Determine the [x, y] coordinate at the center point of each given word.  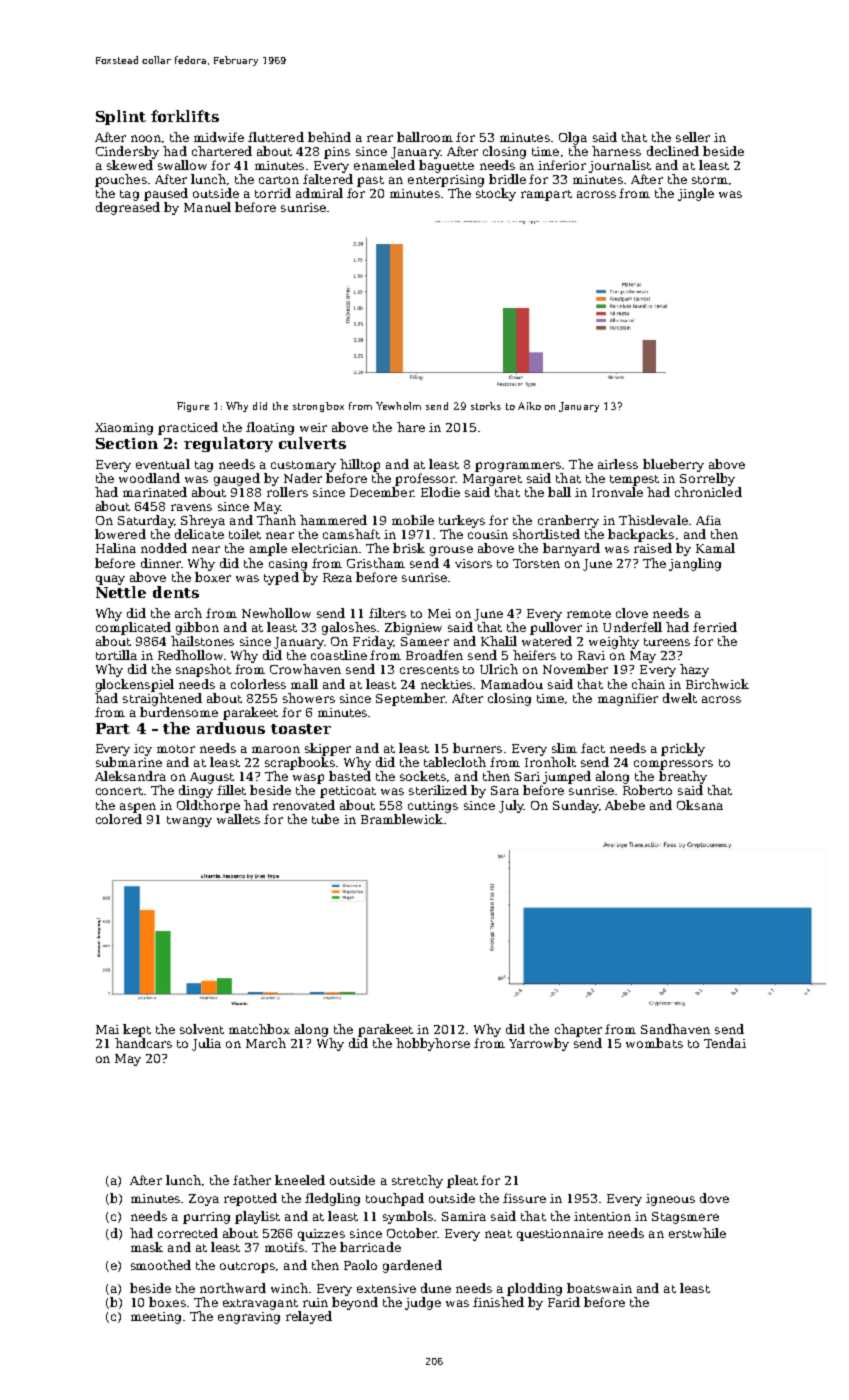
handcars [143, 1043]
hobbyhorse [433, 1044]
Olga [573, 138]
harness [616, 151]
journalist [620, 166]
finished [498, 1302]
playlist [257, 1217]
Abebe [625, 805]
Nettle [121, 592]
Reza [337, 577]
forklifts [185, 116]
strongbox [318, 407]
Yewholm [398, 406]
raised [653, 548]
